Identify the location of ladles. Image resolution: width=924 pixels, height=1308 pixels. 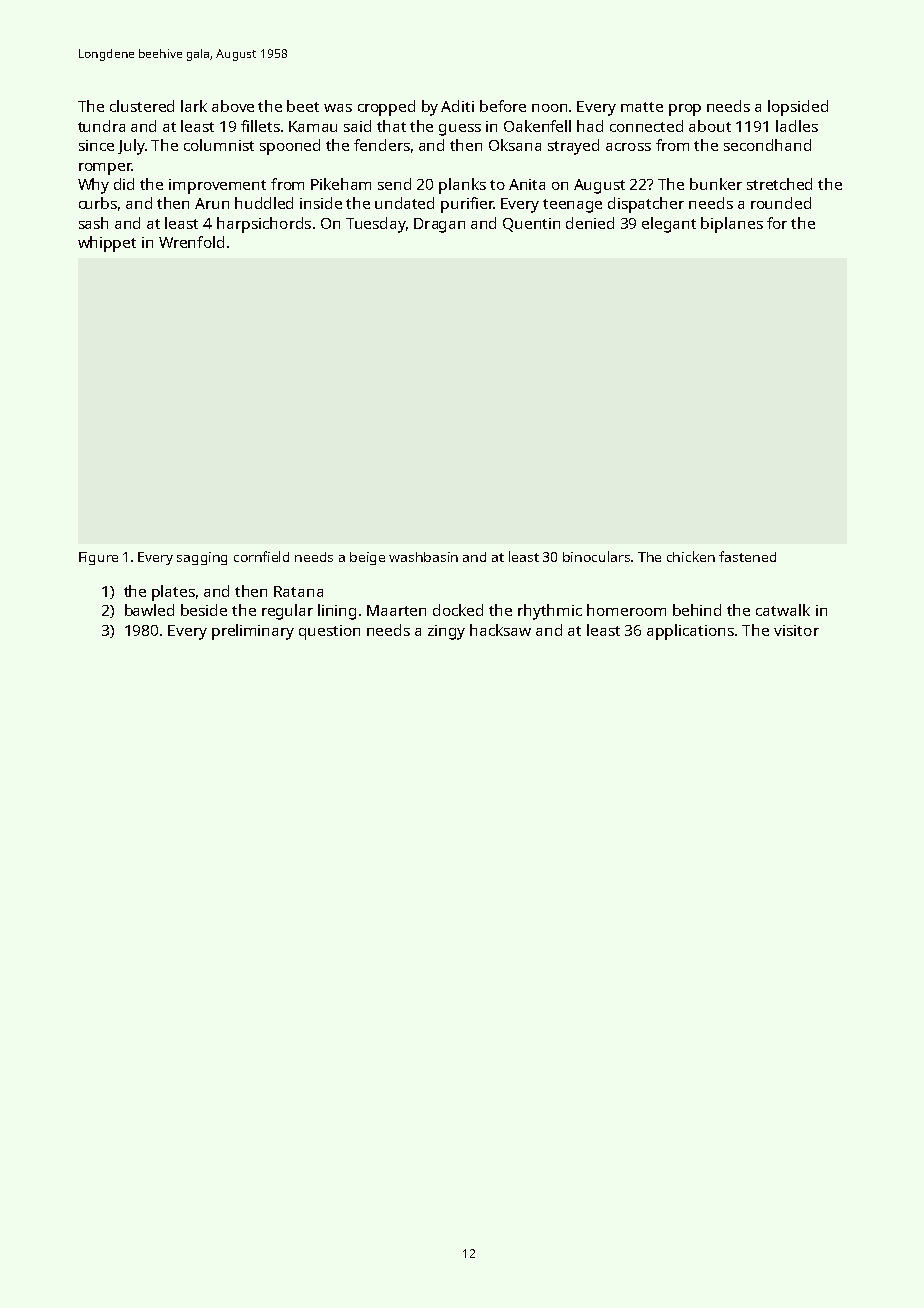
(797, 126).
